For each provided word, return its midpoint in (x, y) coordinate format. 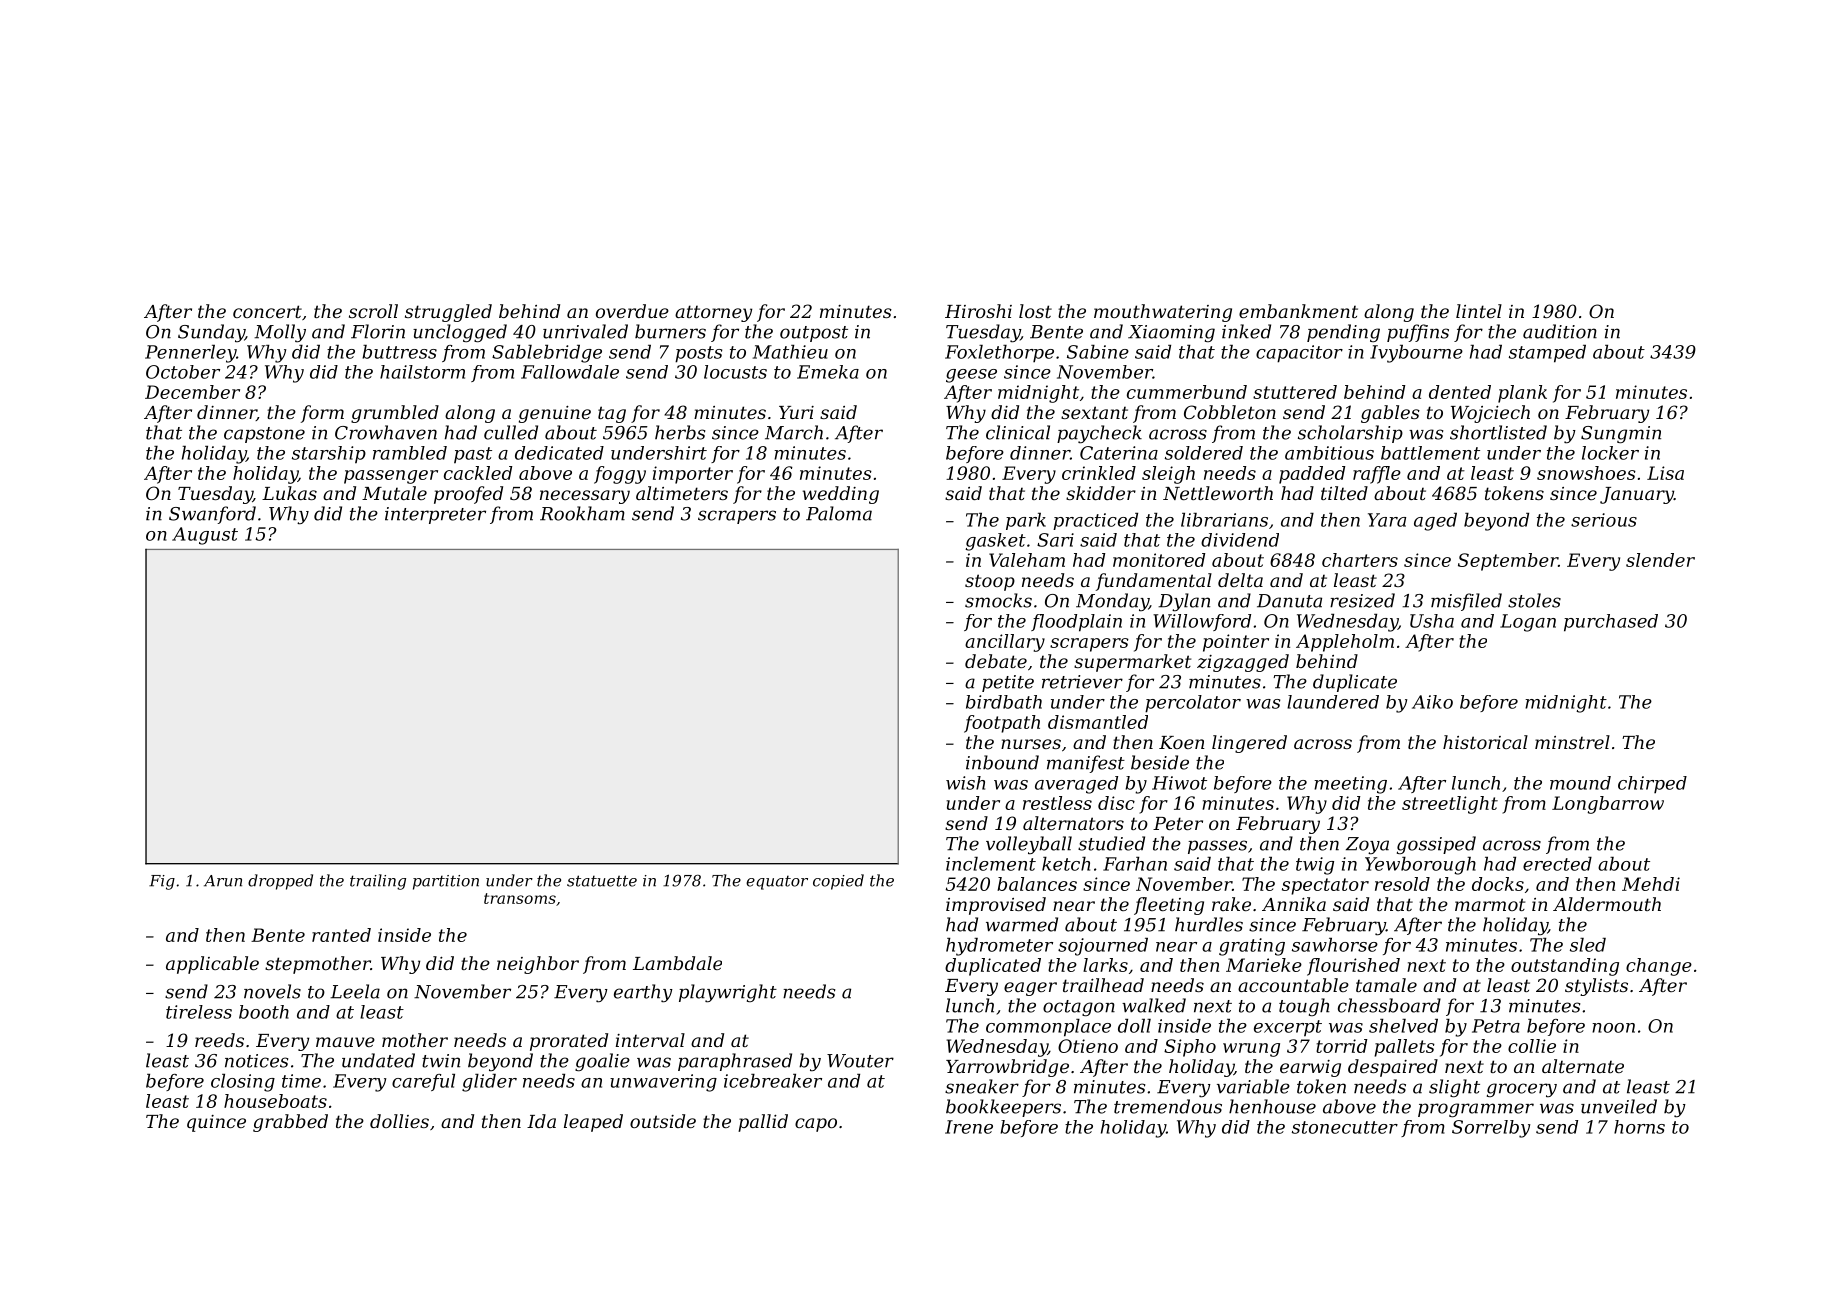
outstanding (1565, 967)
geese (971, 376)
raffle (1377, 475)
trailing (378, 882)
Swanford (212, 515)
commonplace (1048, 1028)
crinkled (1099, 473)
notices (256, 1061)
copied (838, 882)
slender (1660, 560)
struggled (448, 313)
